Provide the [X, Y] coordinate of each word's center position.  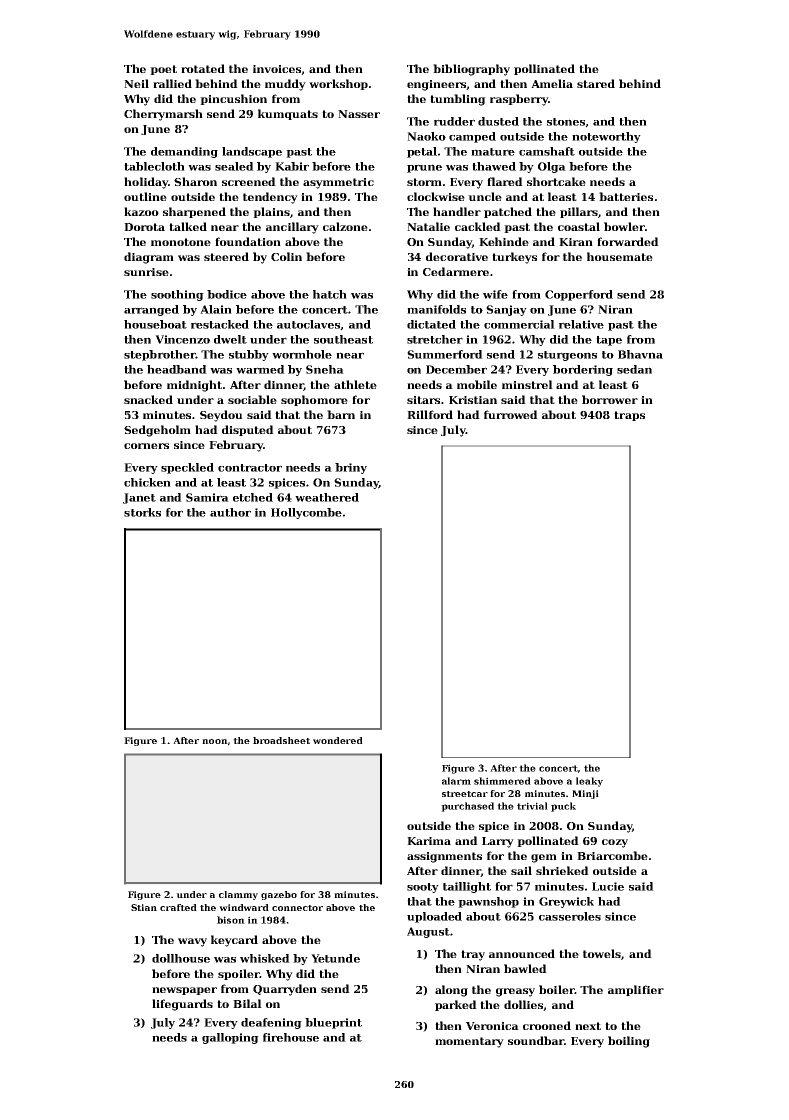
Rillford [430, 414]
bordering [583, 370]
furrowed [511, 414]
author [230, 512]
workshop [338, 84]
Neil [136, 83]
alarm [456, 781]
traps [629, 416]
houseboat [155, 324]
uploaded [434, 917]
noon [214, 741]
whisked [265, 958]
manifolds [436, 309]
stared [596, 83]
